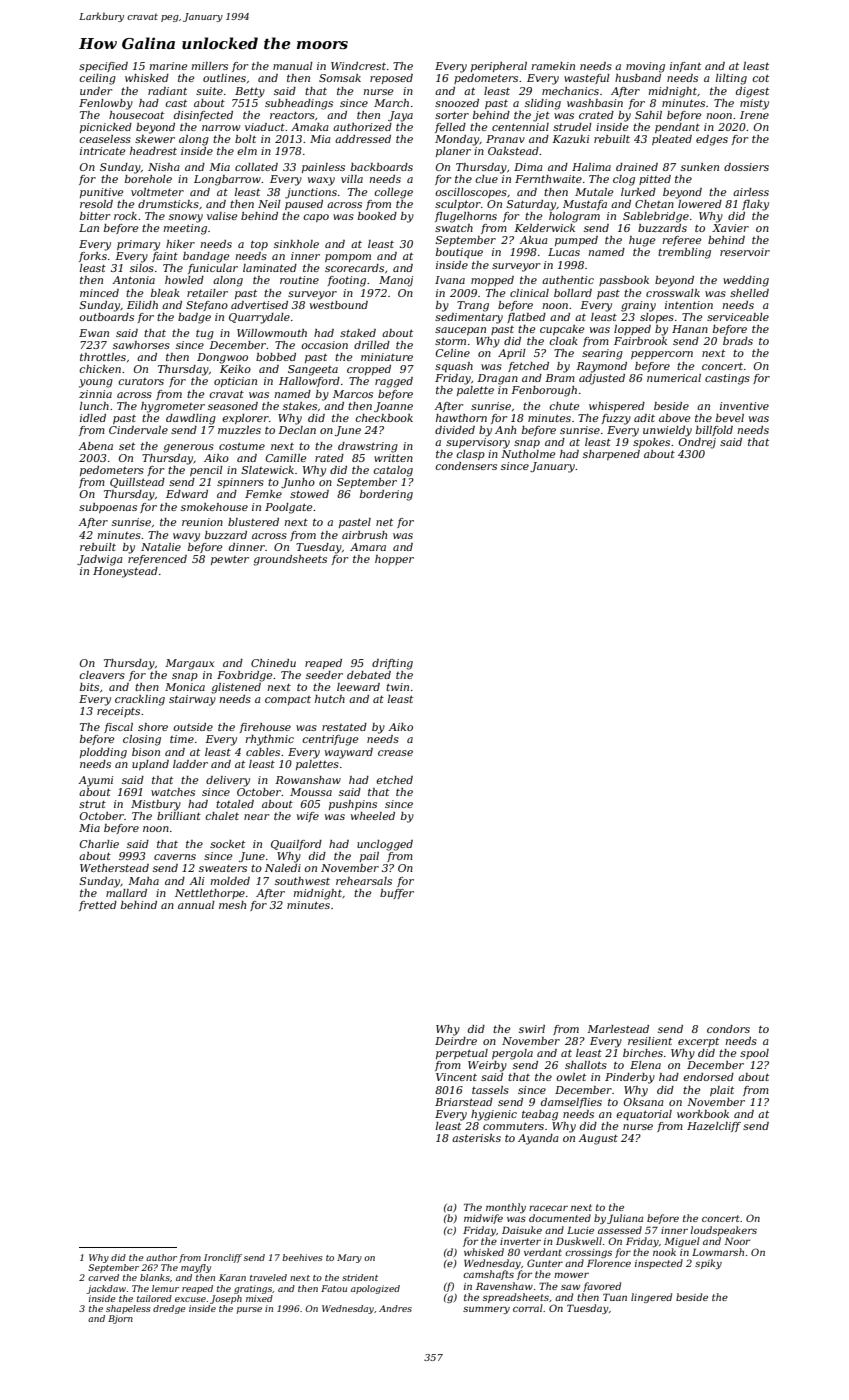  I want to click on Hazelcliff, so click(714, 1127).
